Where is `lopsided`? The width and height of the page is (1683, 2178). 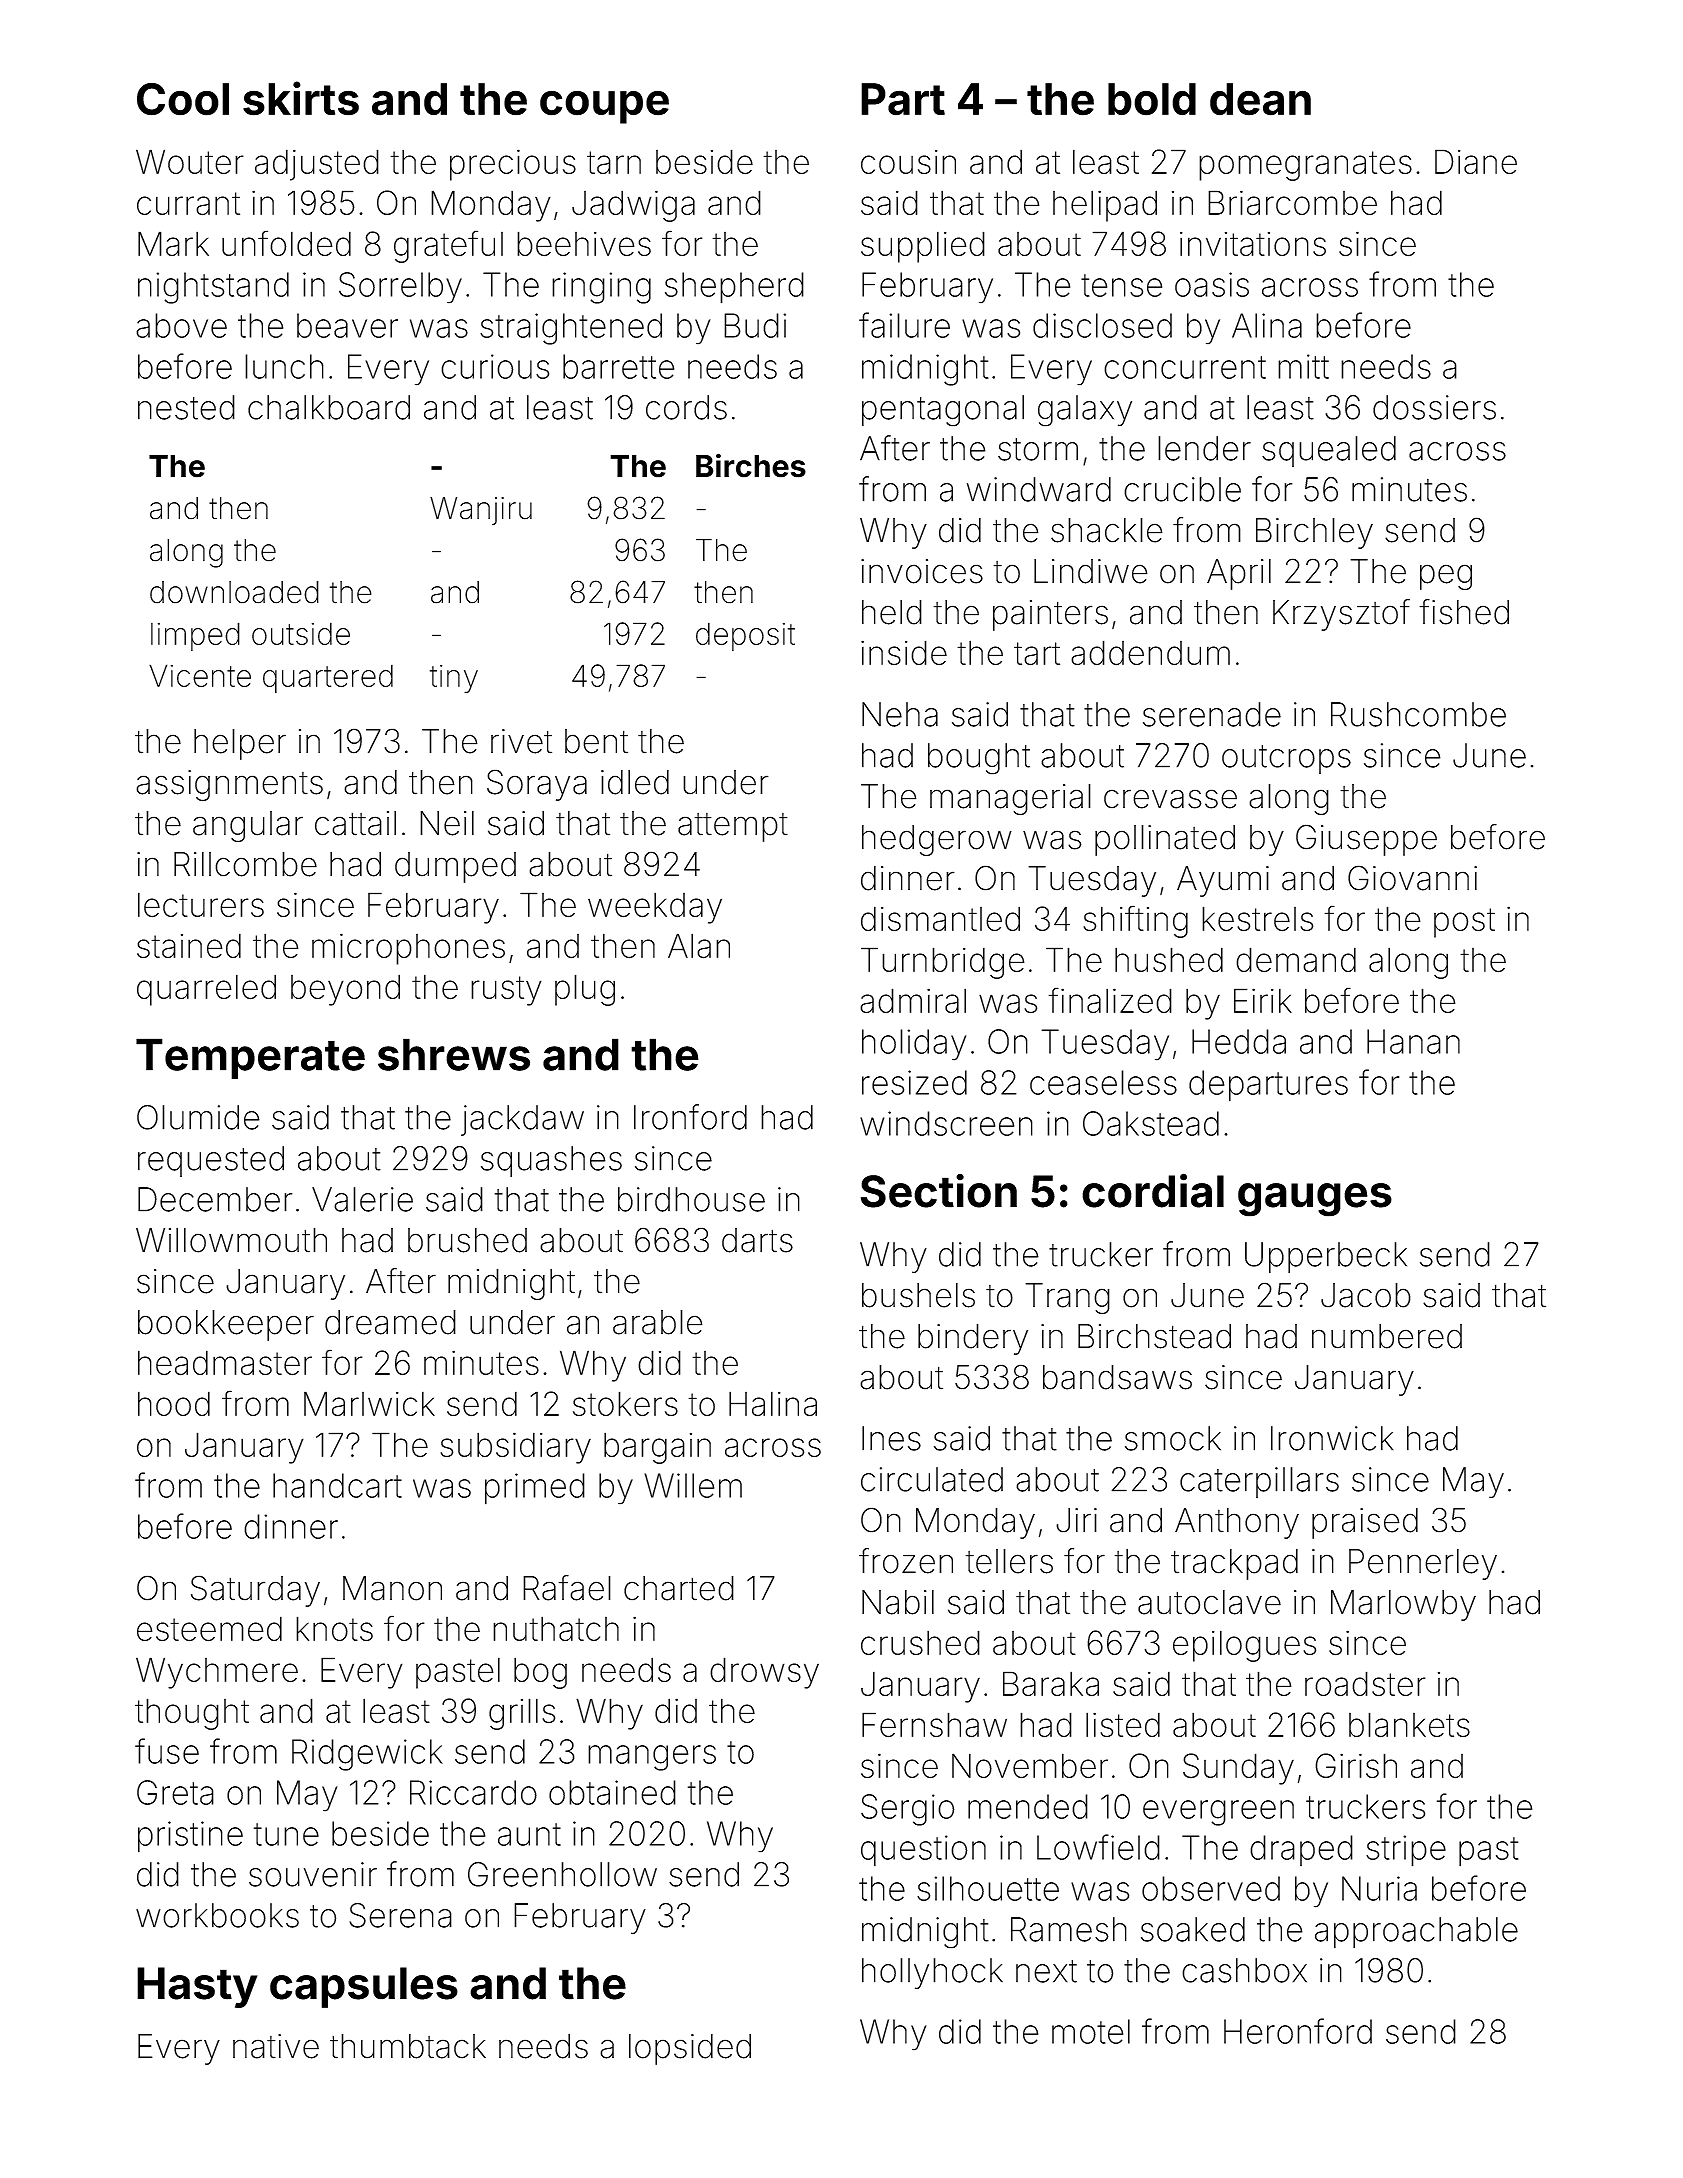 lopsided is located at coordinates (690, 2049).
